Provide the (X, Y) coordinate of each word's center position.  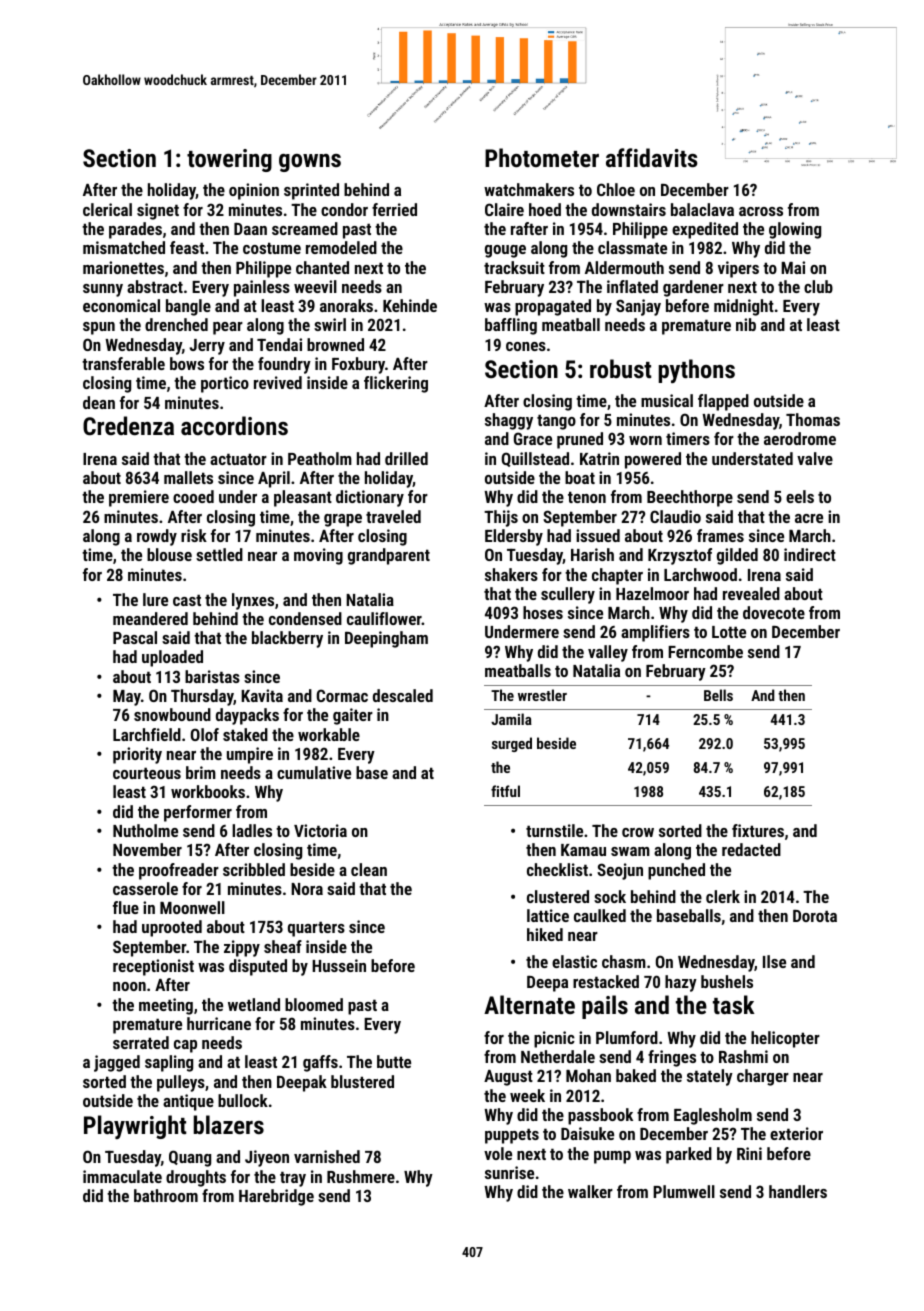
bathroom (166, 1195)
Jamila (511, 719)
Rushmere (361, 1176)
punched (676, 871)
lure (155, 599)
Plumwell (684, 1191)
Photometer (542, 157)
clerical (107, 209)
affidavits (652, 157)
